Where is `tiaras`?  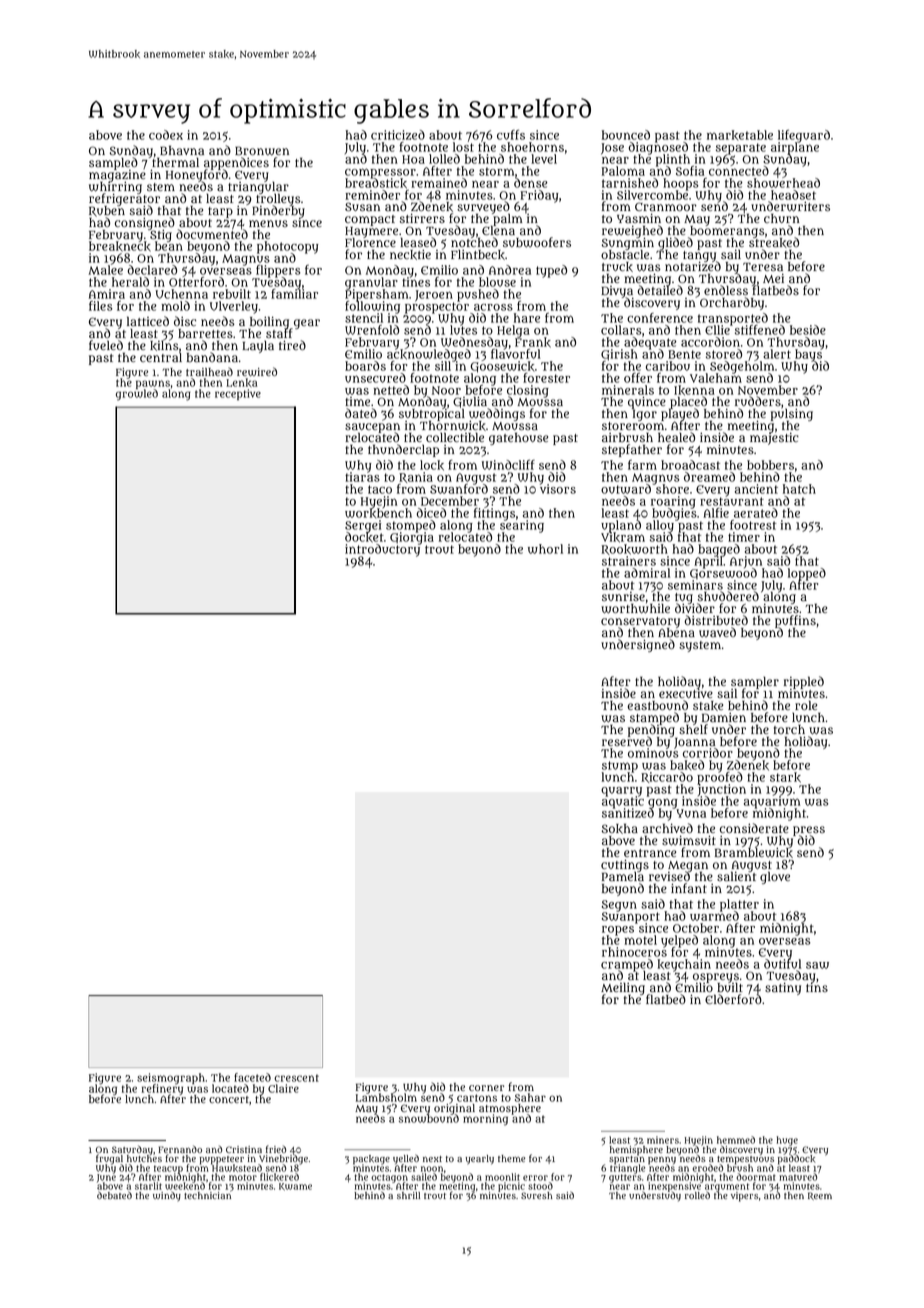 tiaras is located at coordinates (362, 477).
